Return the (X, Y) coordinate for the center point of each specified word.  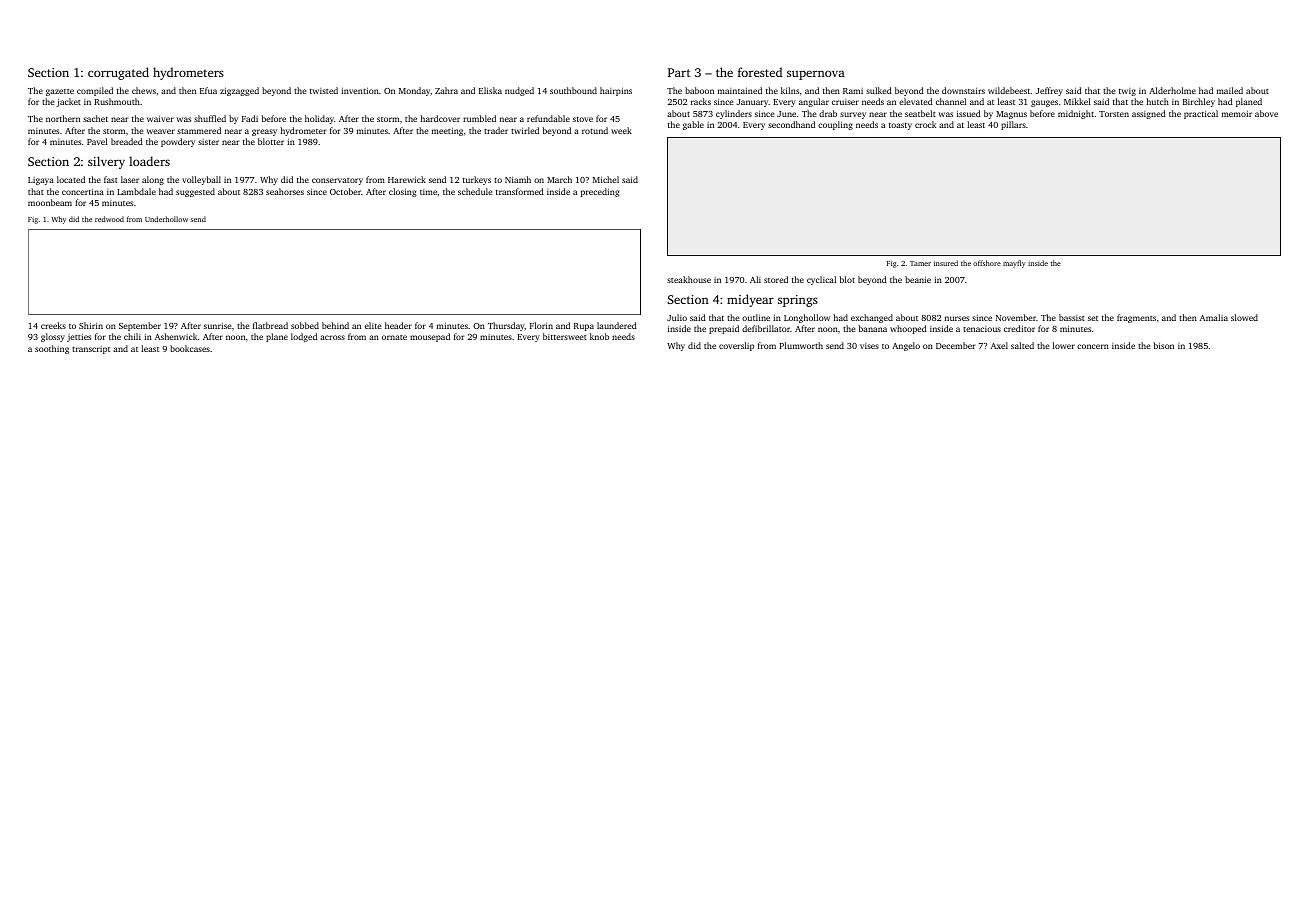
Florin (541, 325)
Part (679, 72)
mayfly (1014, 264)
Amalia (1214, 317)
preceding (600, 192)
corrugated (118, 73)
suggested (195, 192)
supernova (816, 75)
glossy (53, 337)
